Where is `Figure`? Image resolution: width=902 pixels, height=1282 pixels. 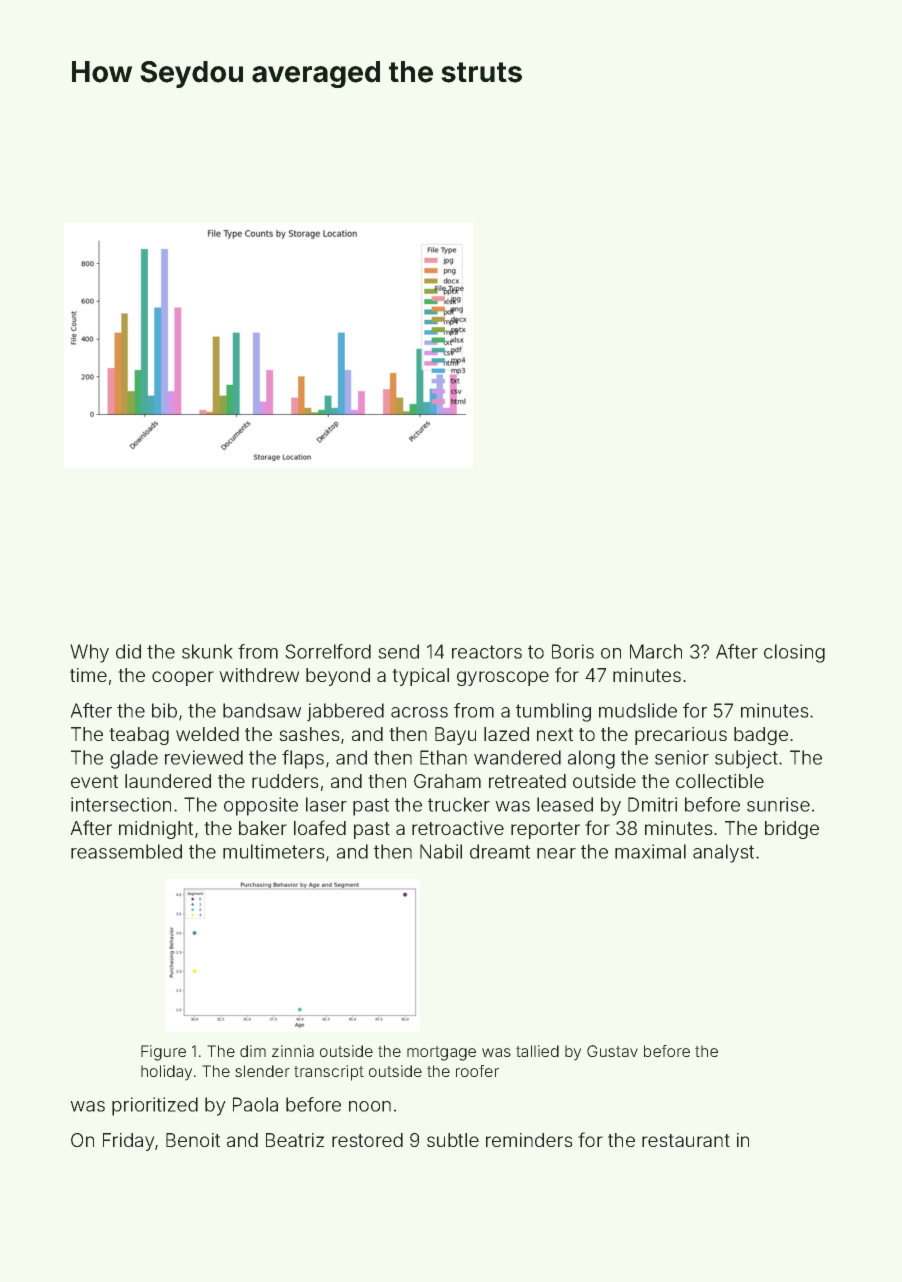 Figure is located at coordinates (163, 1053).
